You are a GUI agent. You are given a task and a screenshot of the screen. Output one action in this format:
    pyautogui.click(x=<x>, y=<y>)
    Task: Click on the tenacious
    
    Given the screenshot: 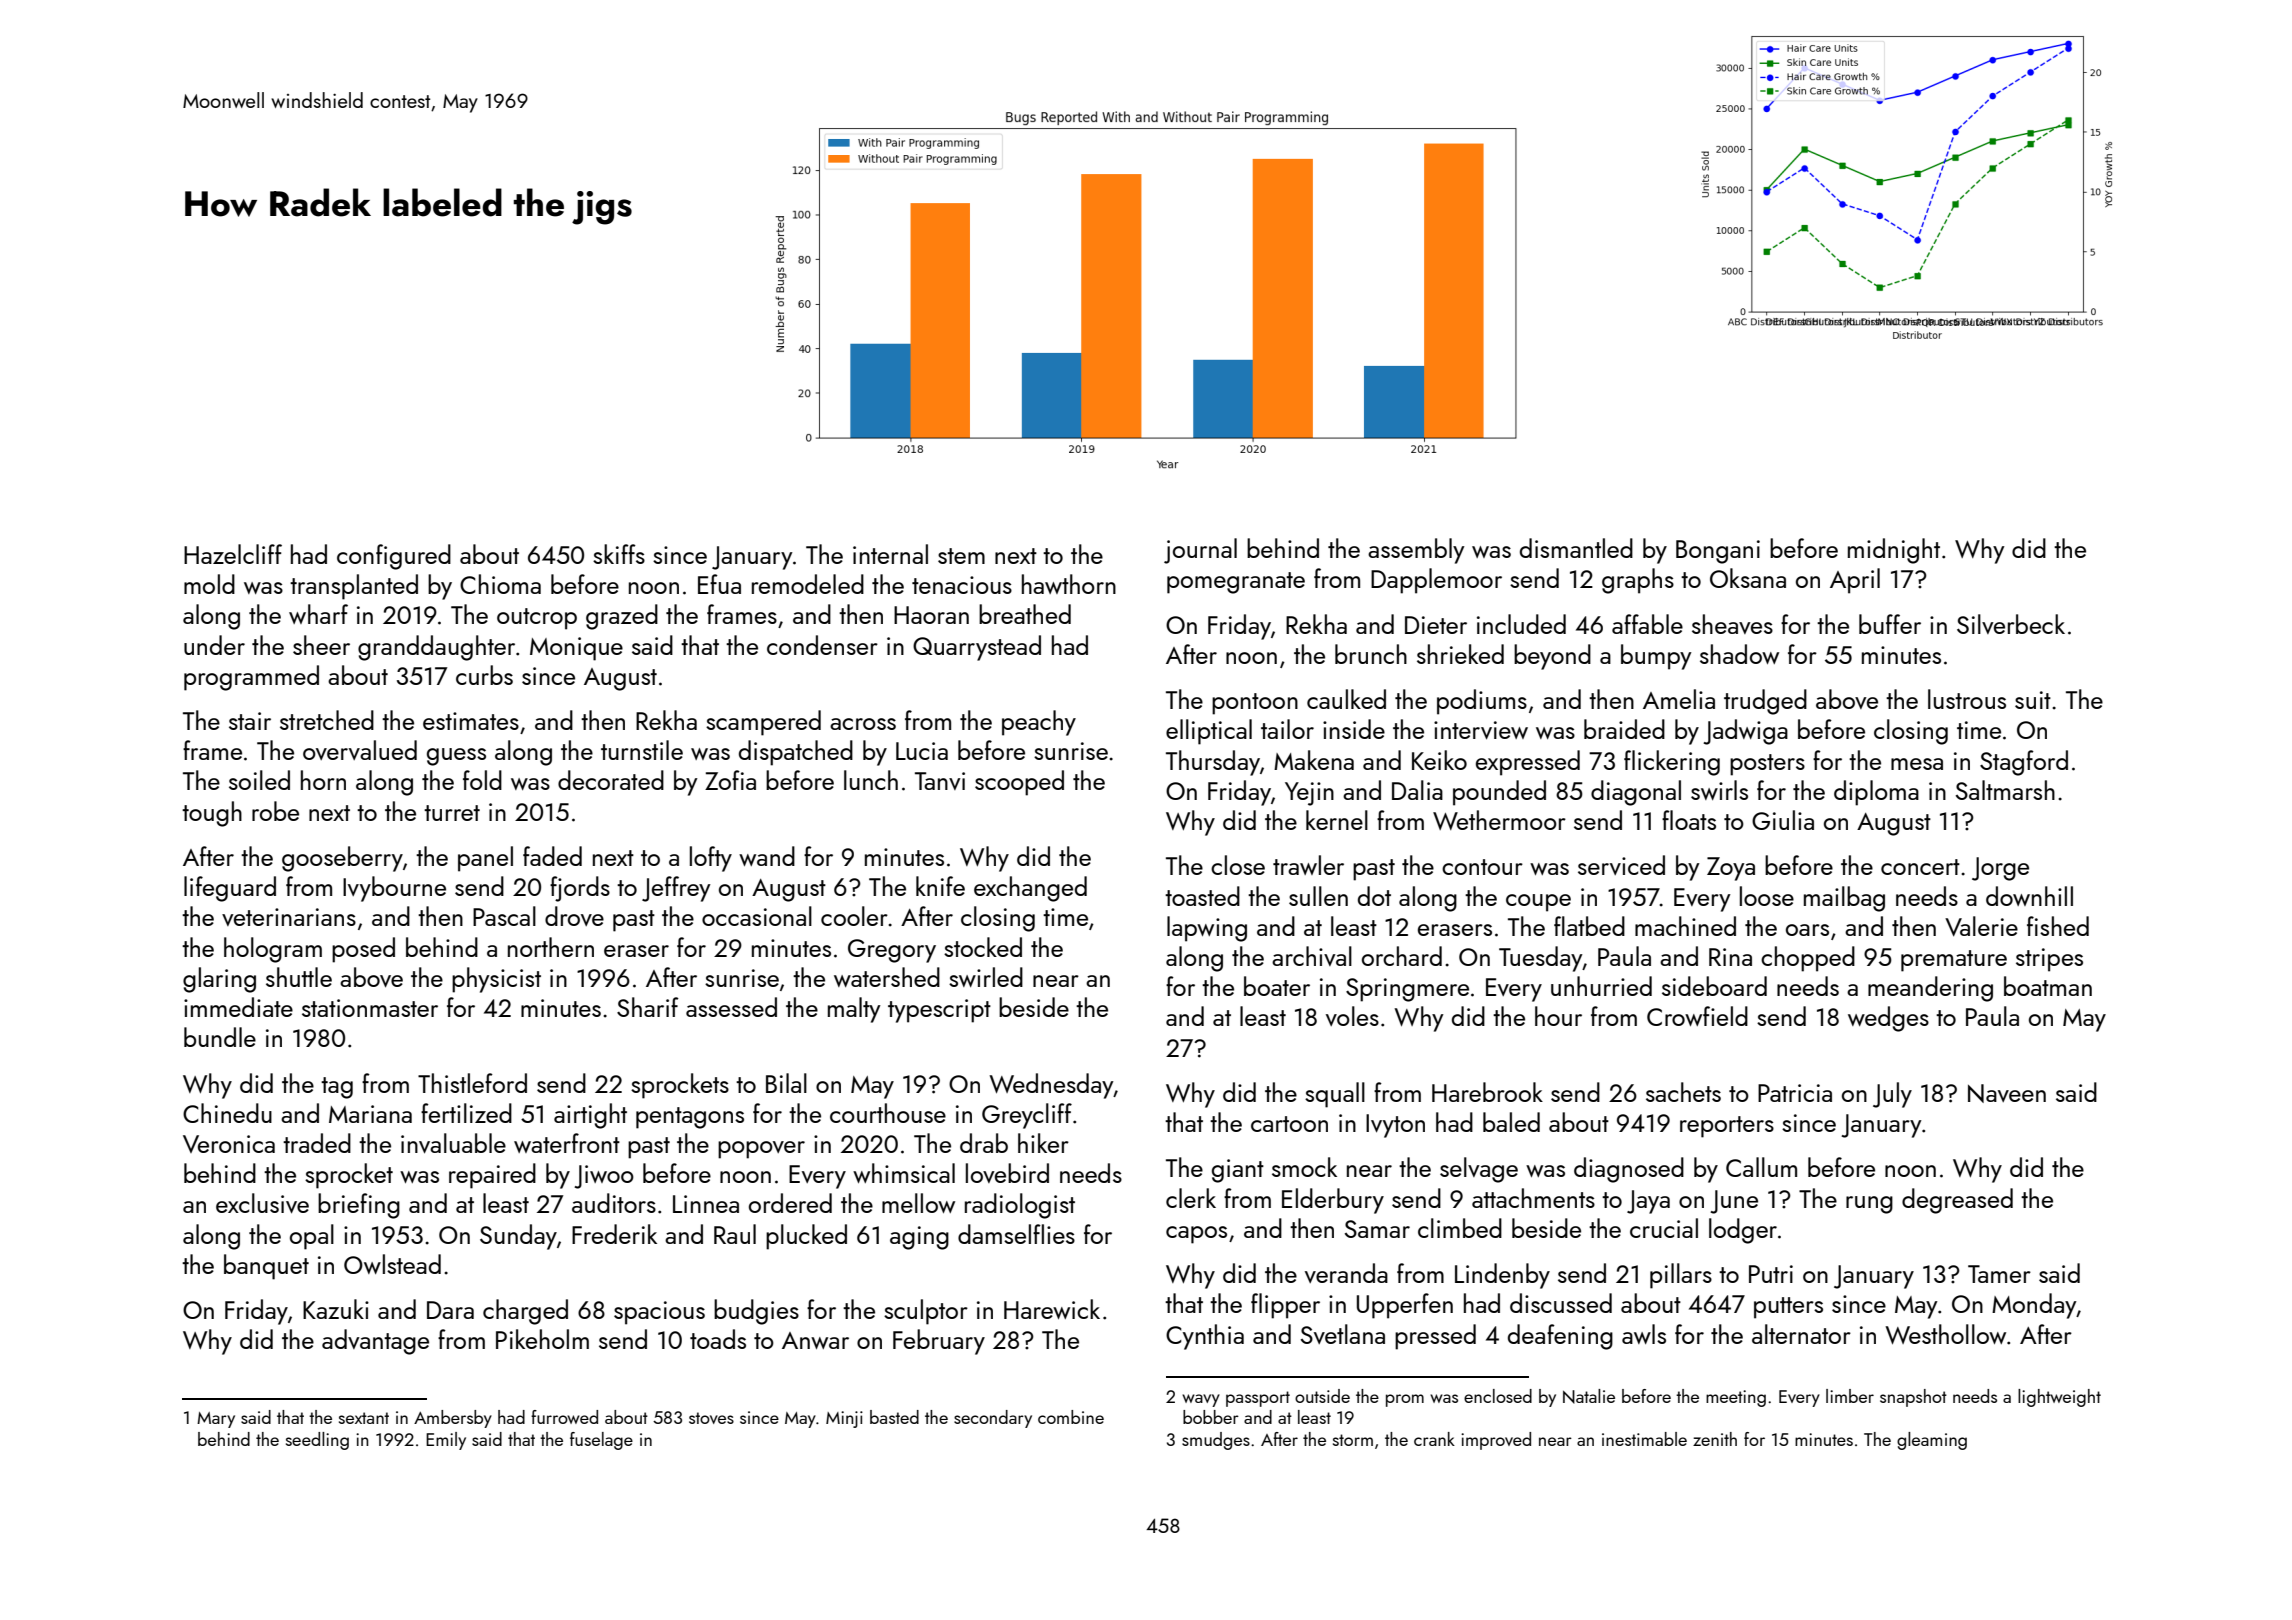 What is the action you would take?
    pyautogui.click(x=962, y=585)
